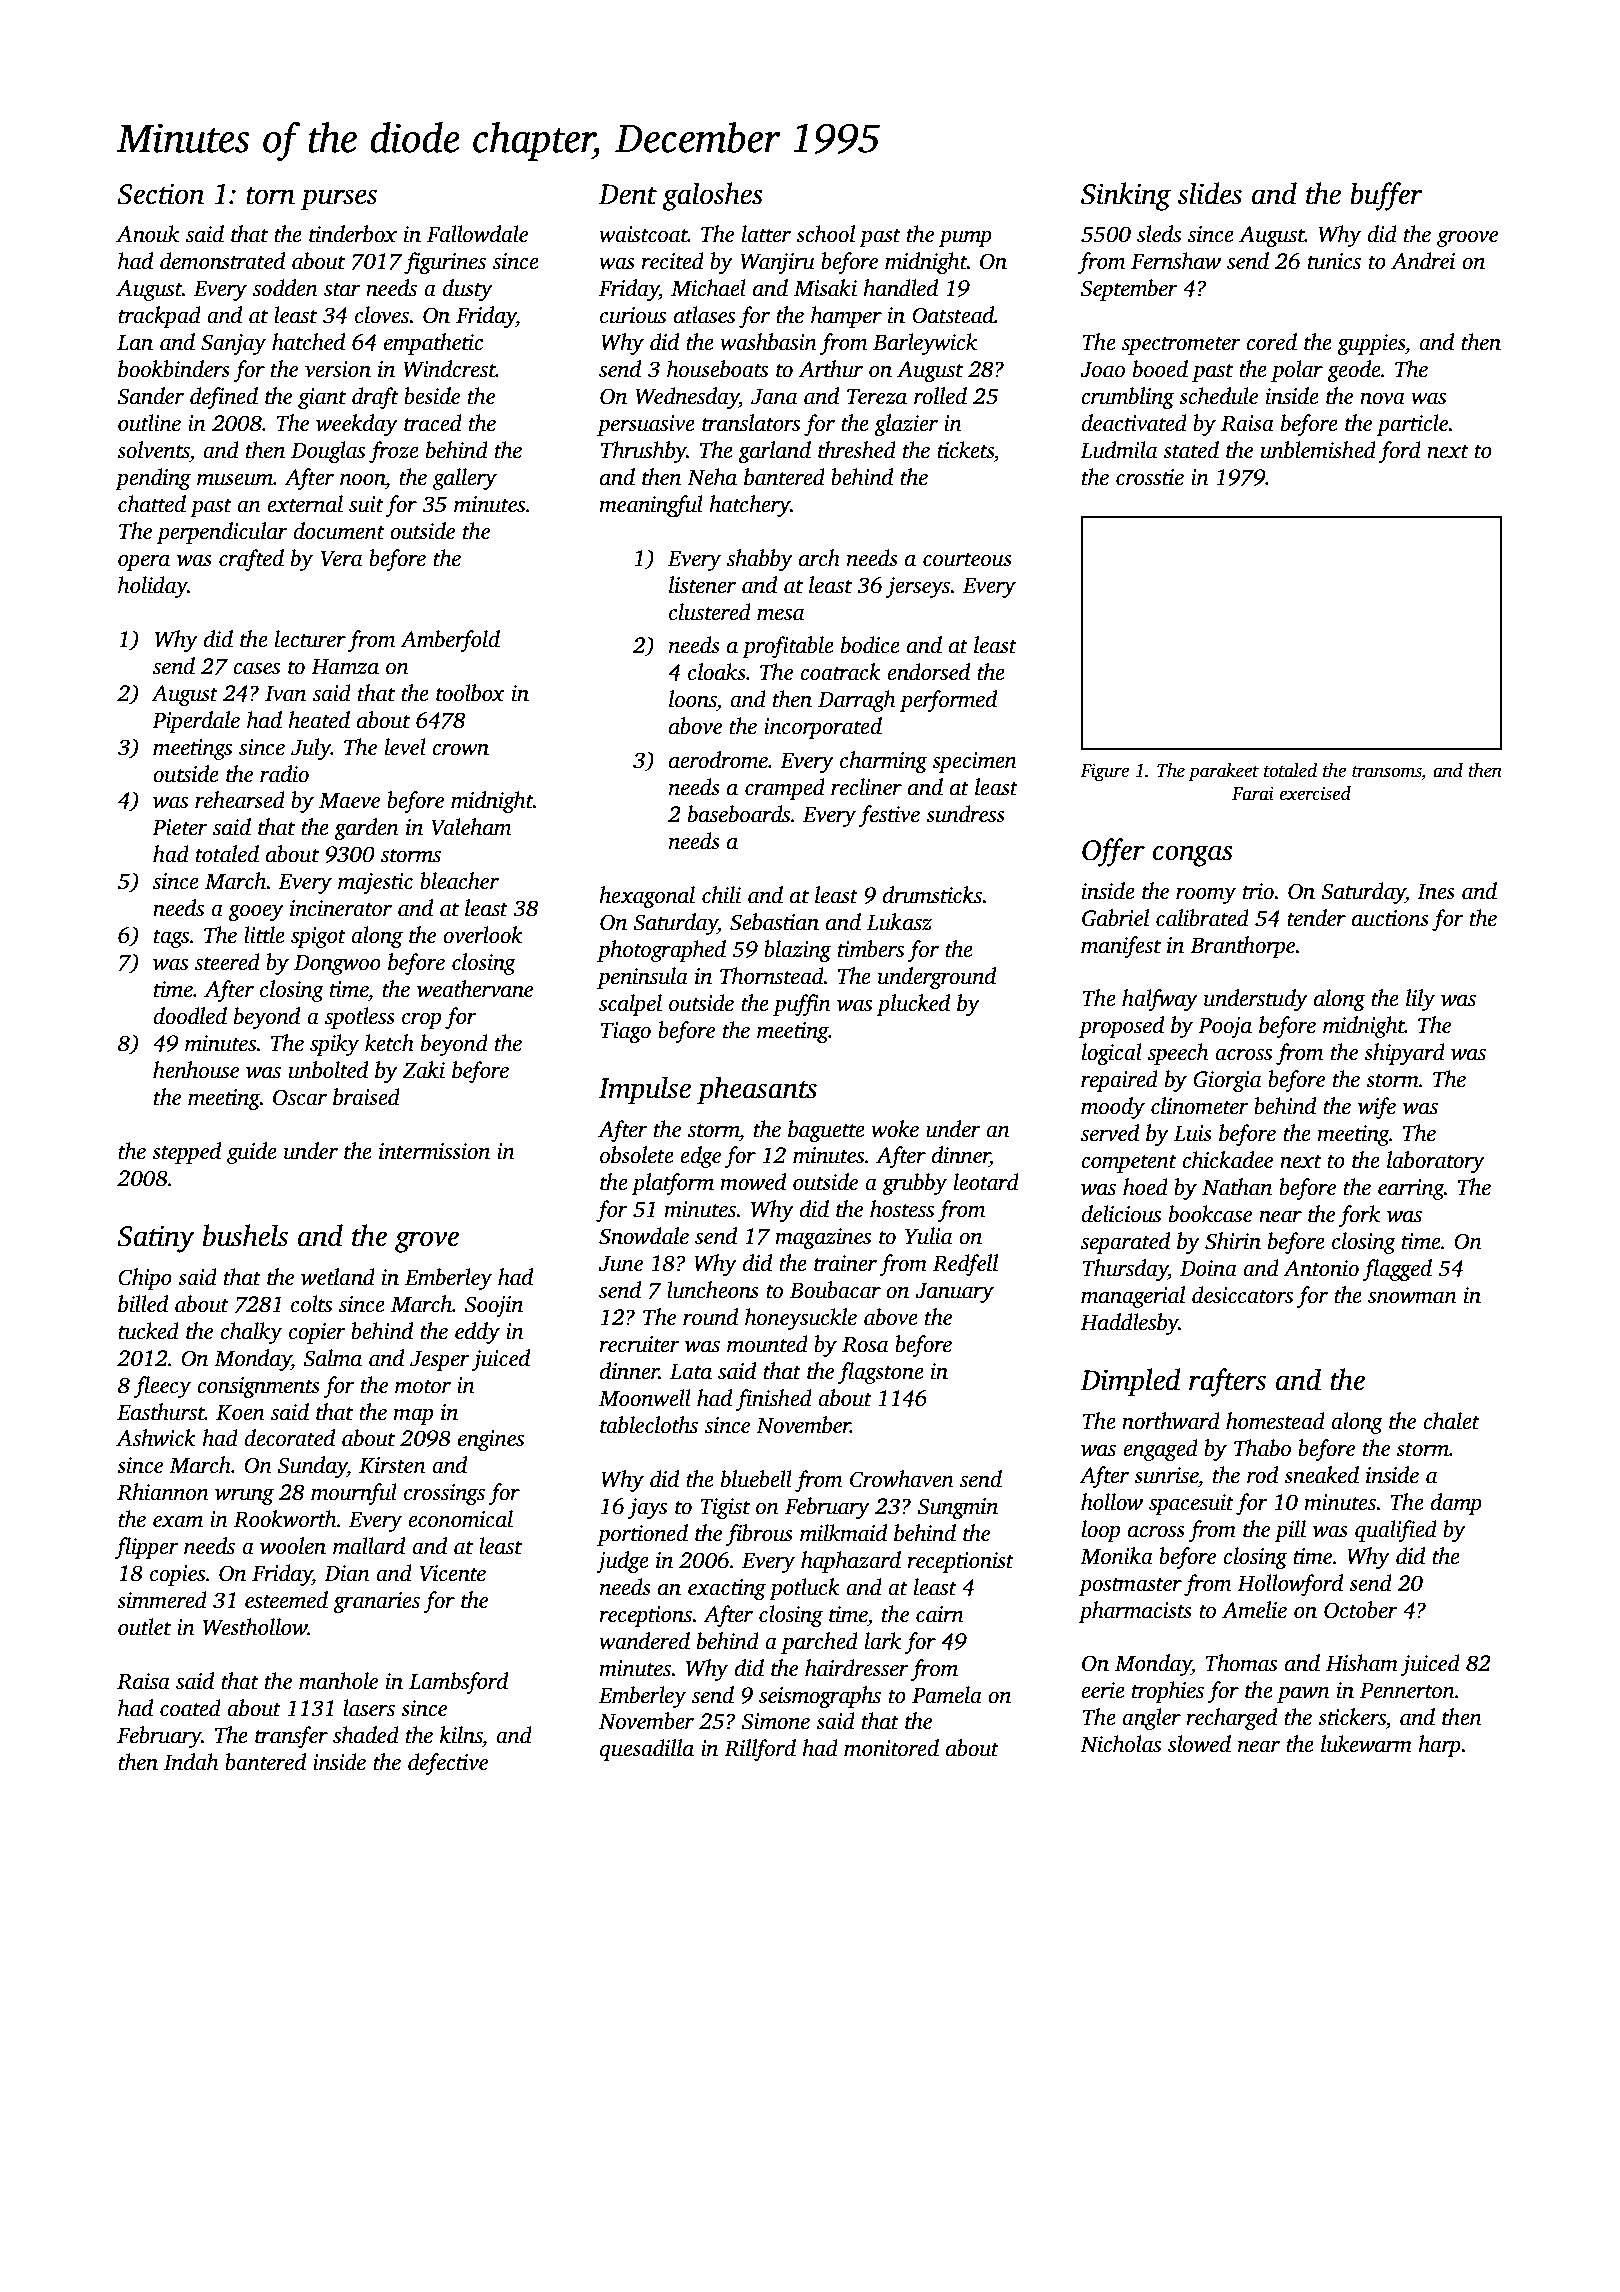  What do you see at coordinates (628, 194) in the page?
I see `Dent` at bounding box center [628, 194].
